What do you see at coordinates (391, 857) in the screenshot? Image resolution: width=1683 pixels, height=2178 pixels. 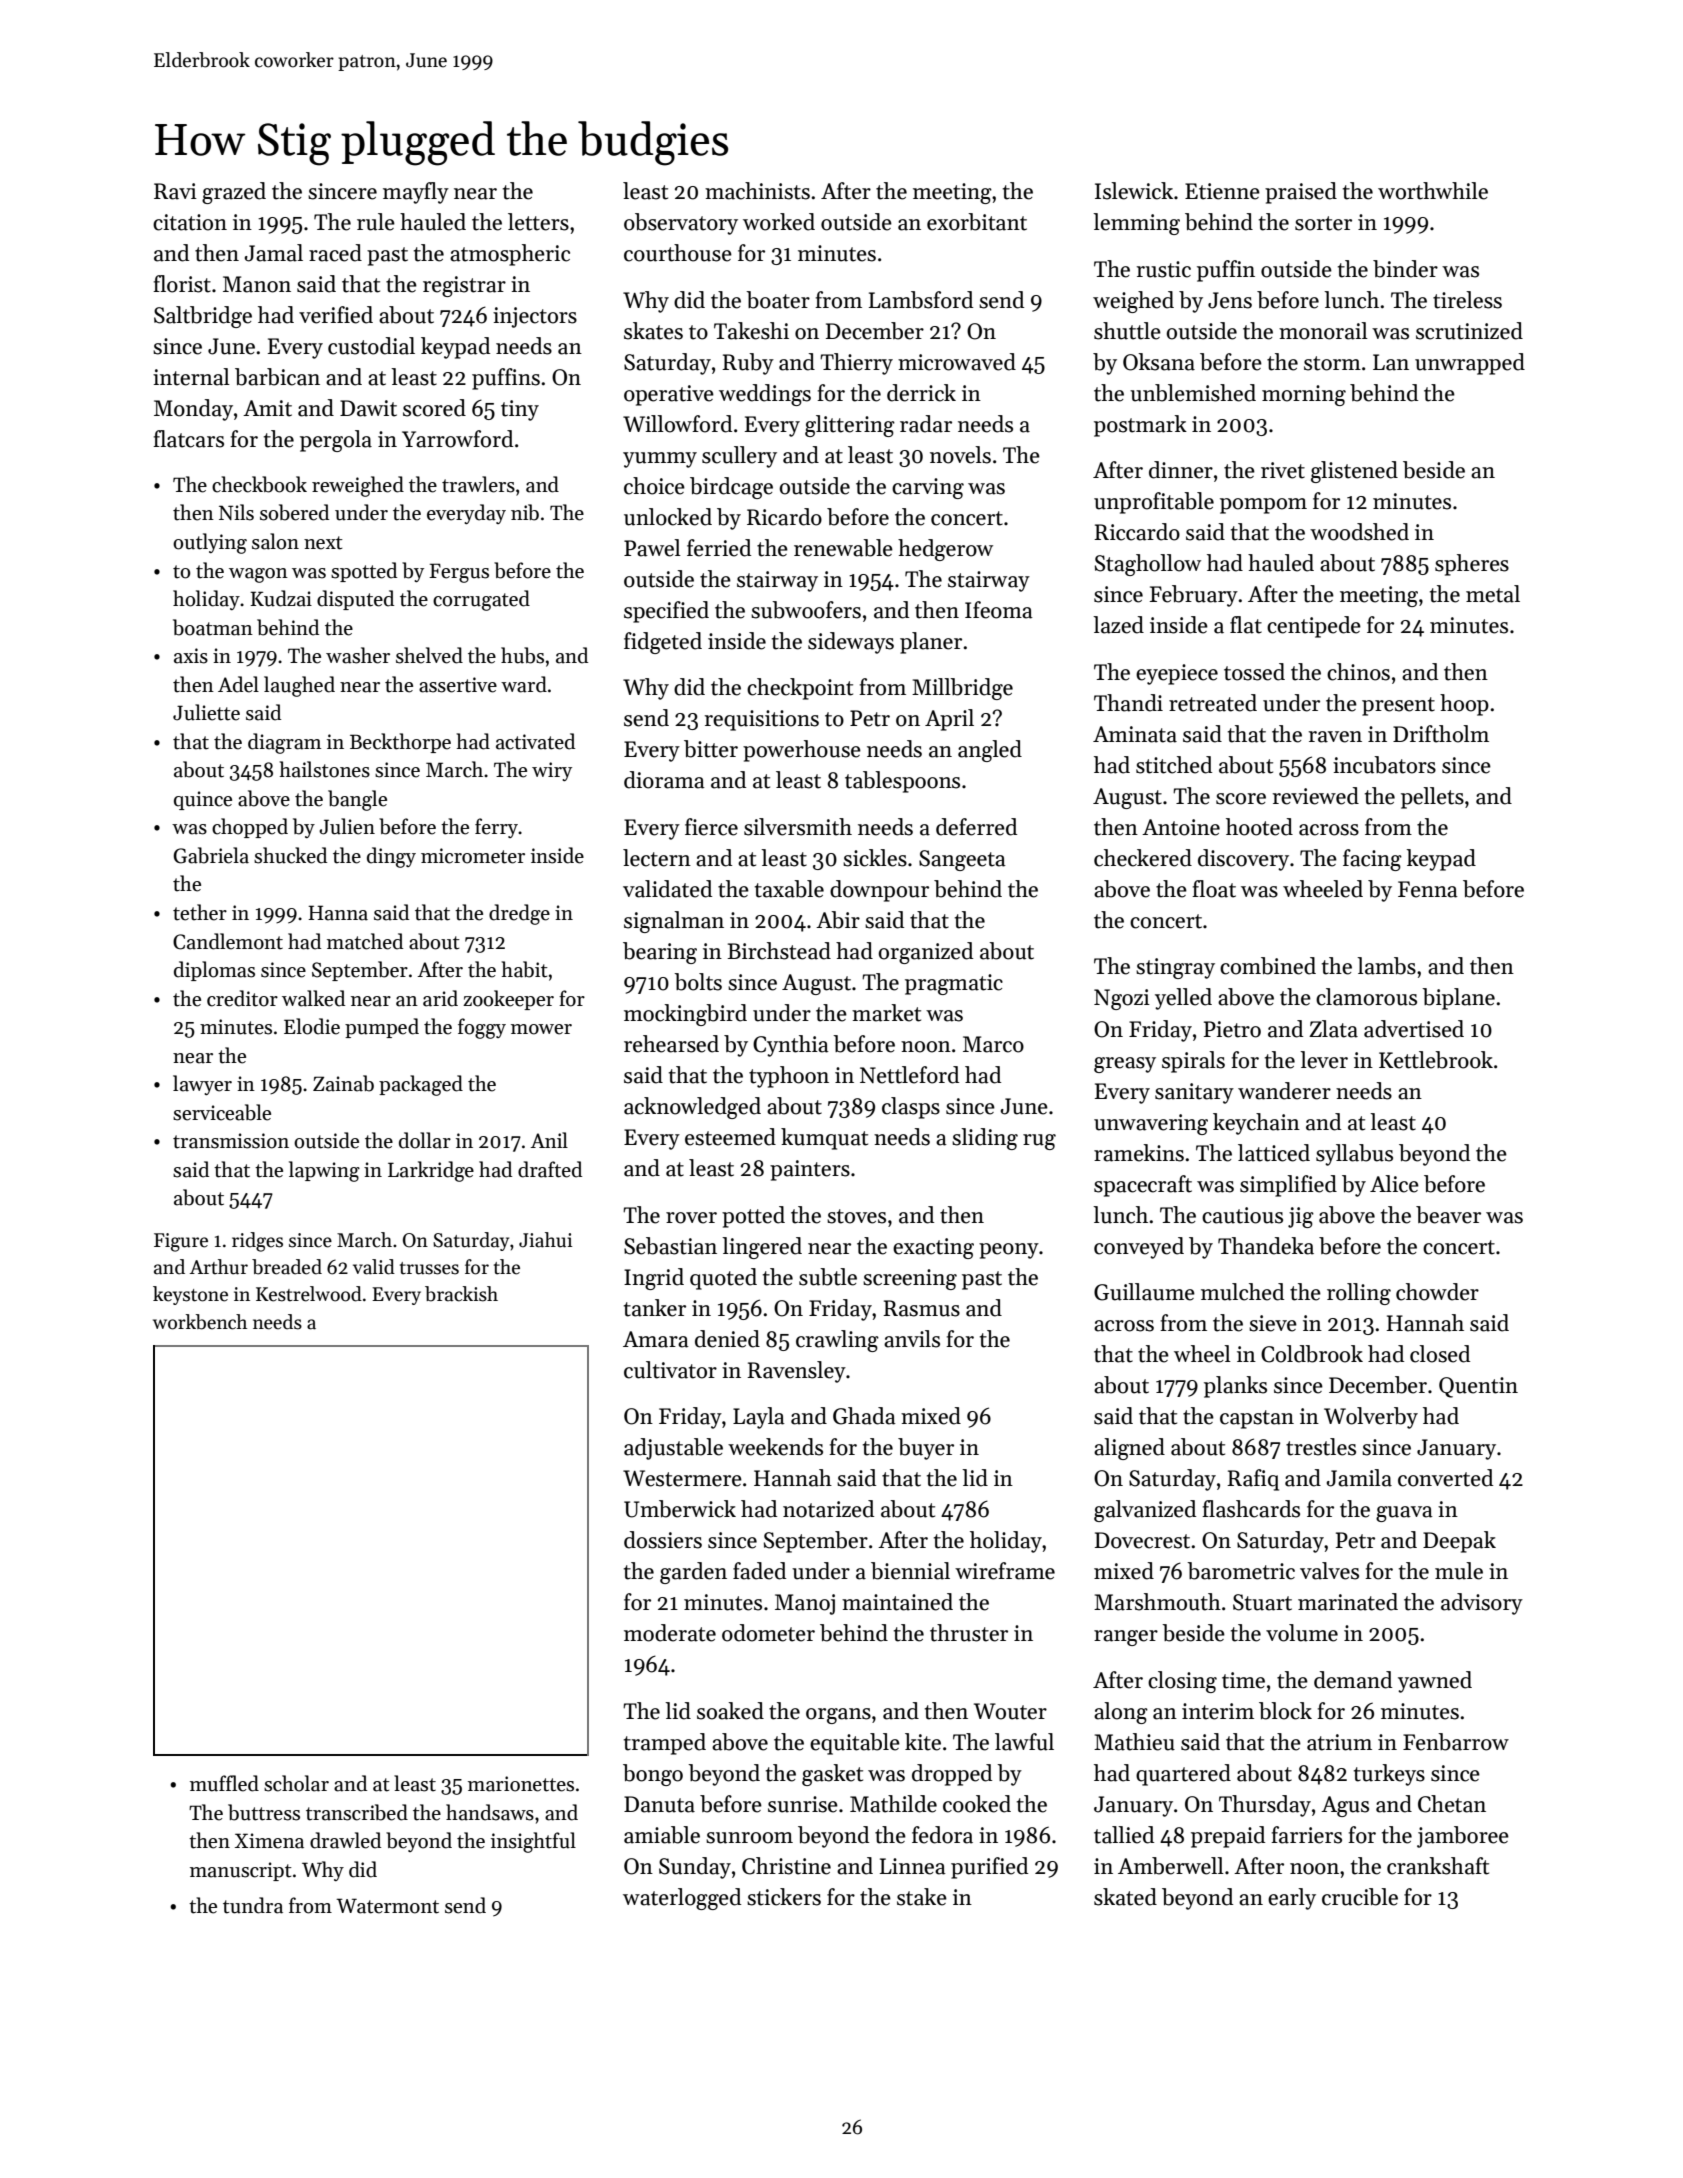 I see `dingy` at bounding box center [391, 857].
